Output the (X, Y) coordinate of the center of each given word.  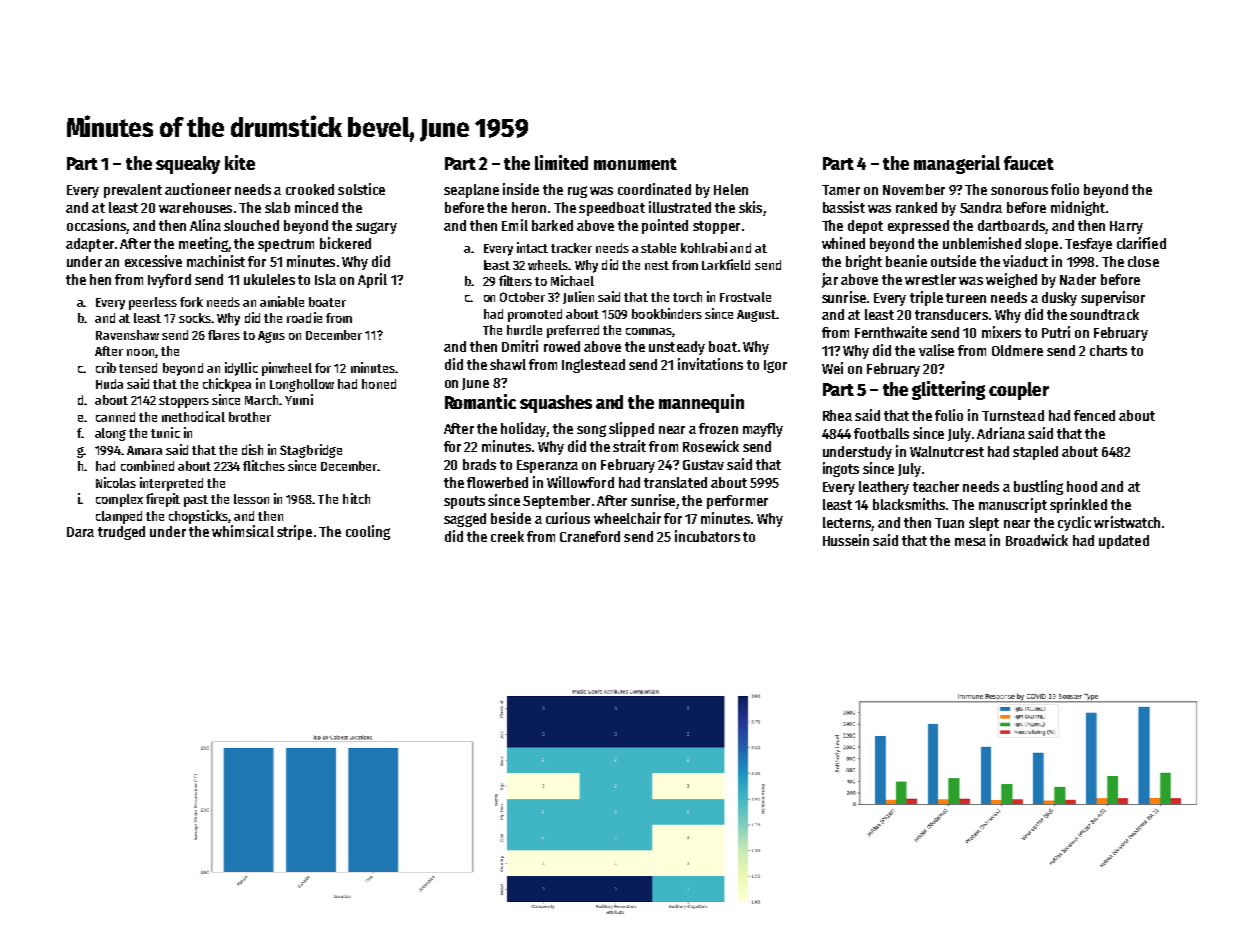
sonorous (1019, 191)
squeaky (188, 165)
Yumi (299, 399)
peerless (153, 303)
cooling (368, 532)
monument (635, 164)
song (591, 431)
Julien (578, 297)
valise (936, 350)
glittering (948, 390)
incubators (707, 536)
